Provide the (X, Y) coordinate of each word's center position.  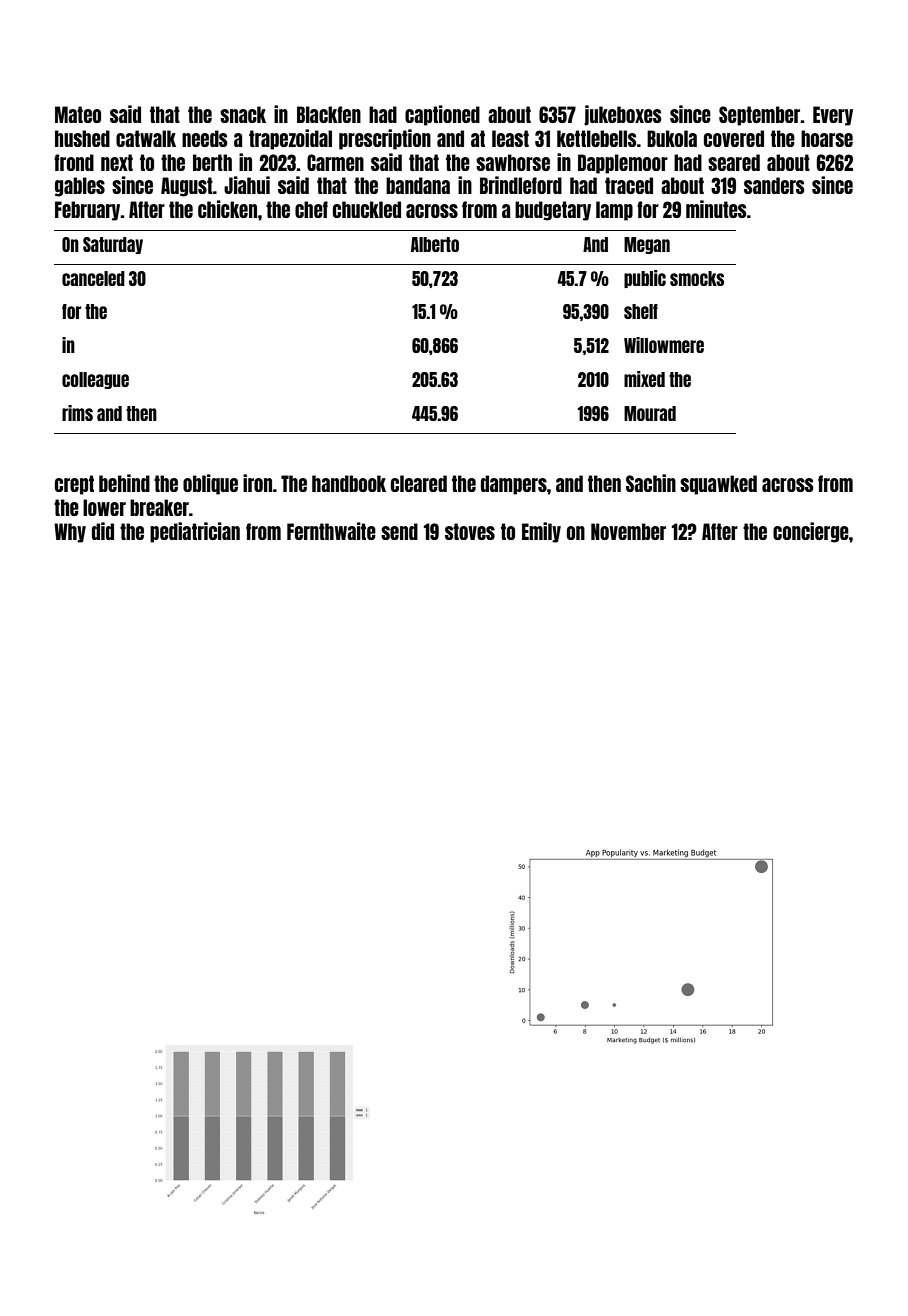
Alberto (435, 244)
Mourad (650, 413)
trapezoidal (290, 139)
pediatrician (195, 532)
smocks (697, 278)
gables (80, 187)
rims (77, 413)
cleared (419, 483)
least (510, 138)
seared (734, 162)
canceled (93, 278)
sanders (774, 185)
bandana (418, 185)
